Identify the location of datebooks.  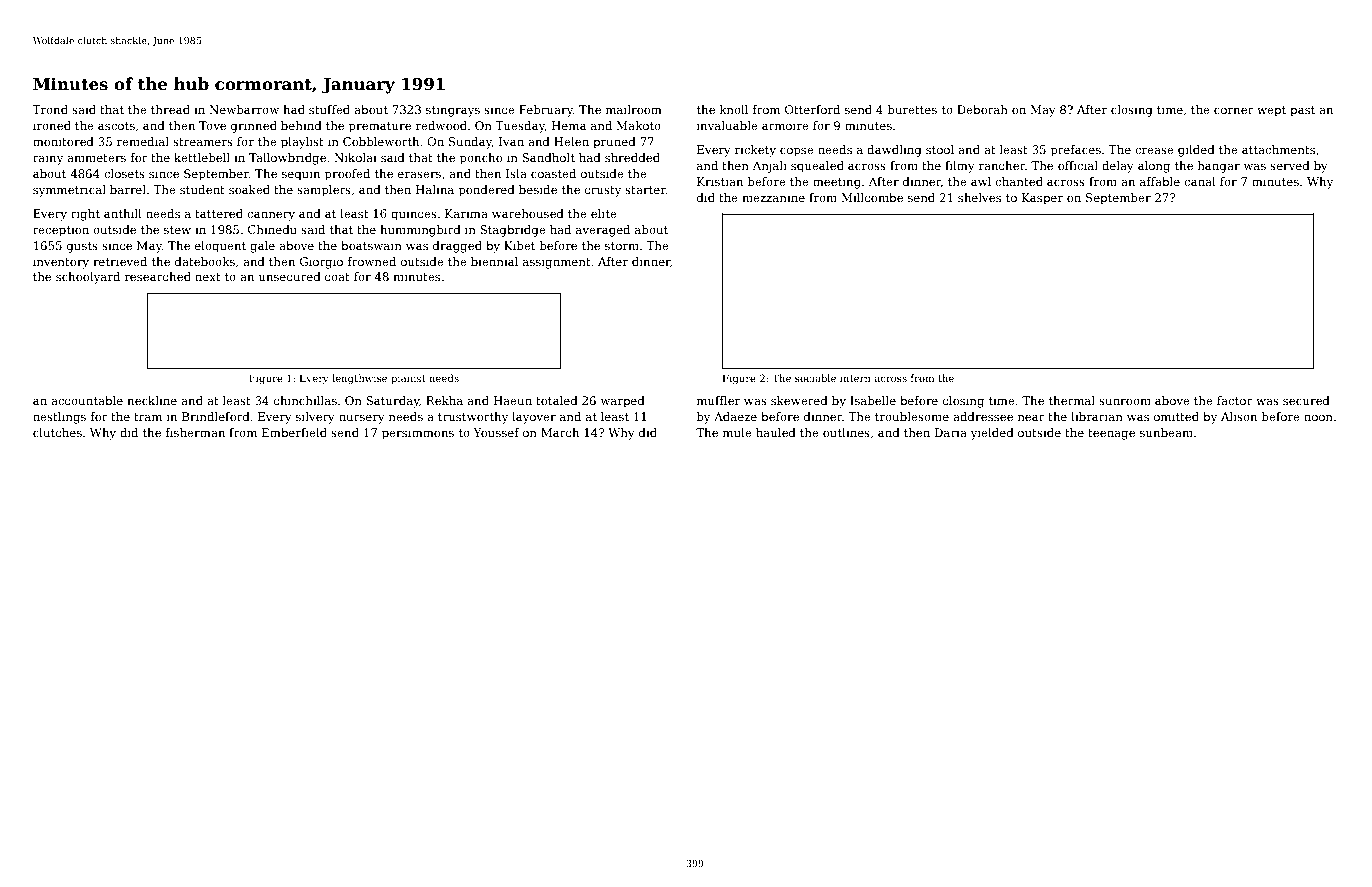
(205, 261).
